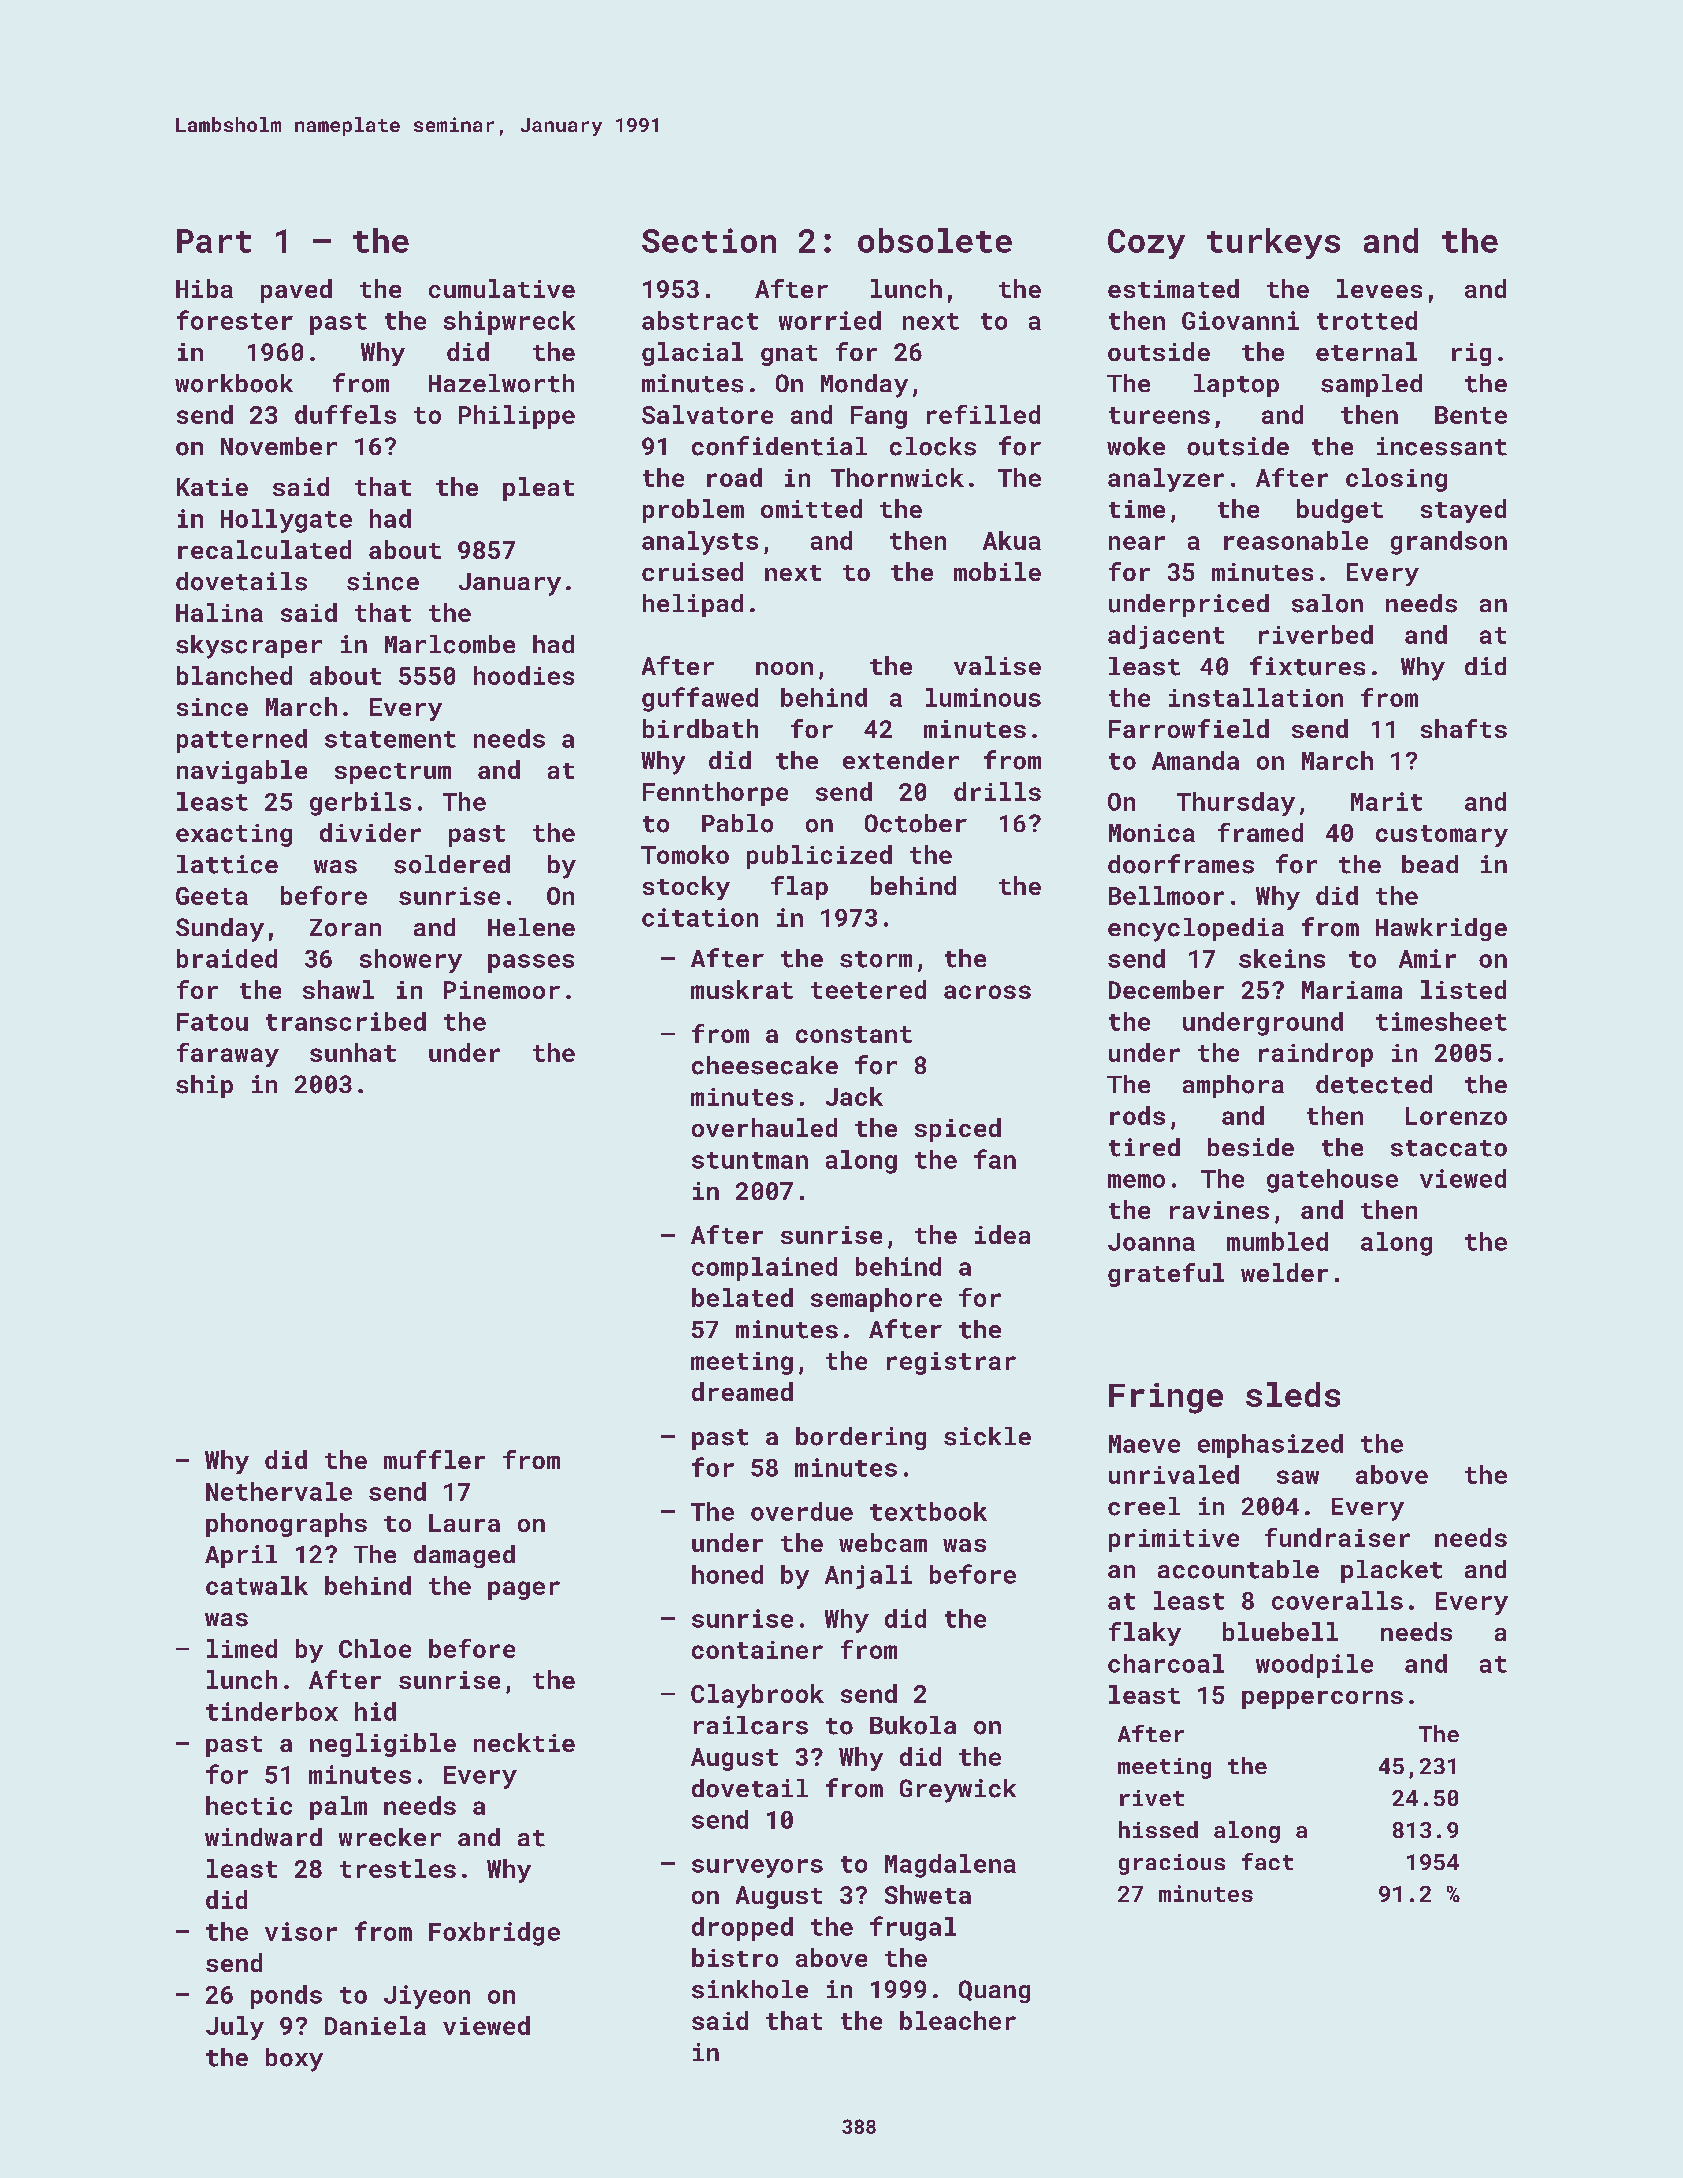 The image size is (1683, 2178). What do you see at coordinates (709, 240) in the document?
I see `Section` at bounding box center [709, 240].
